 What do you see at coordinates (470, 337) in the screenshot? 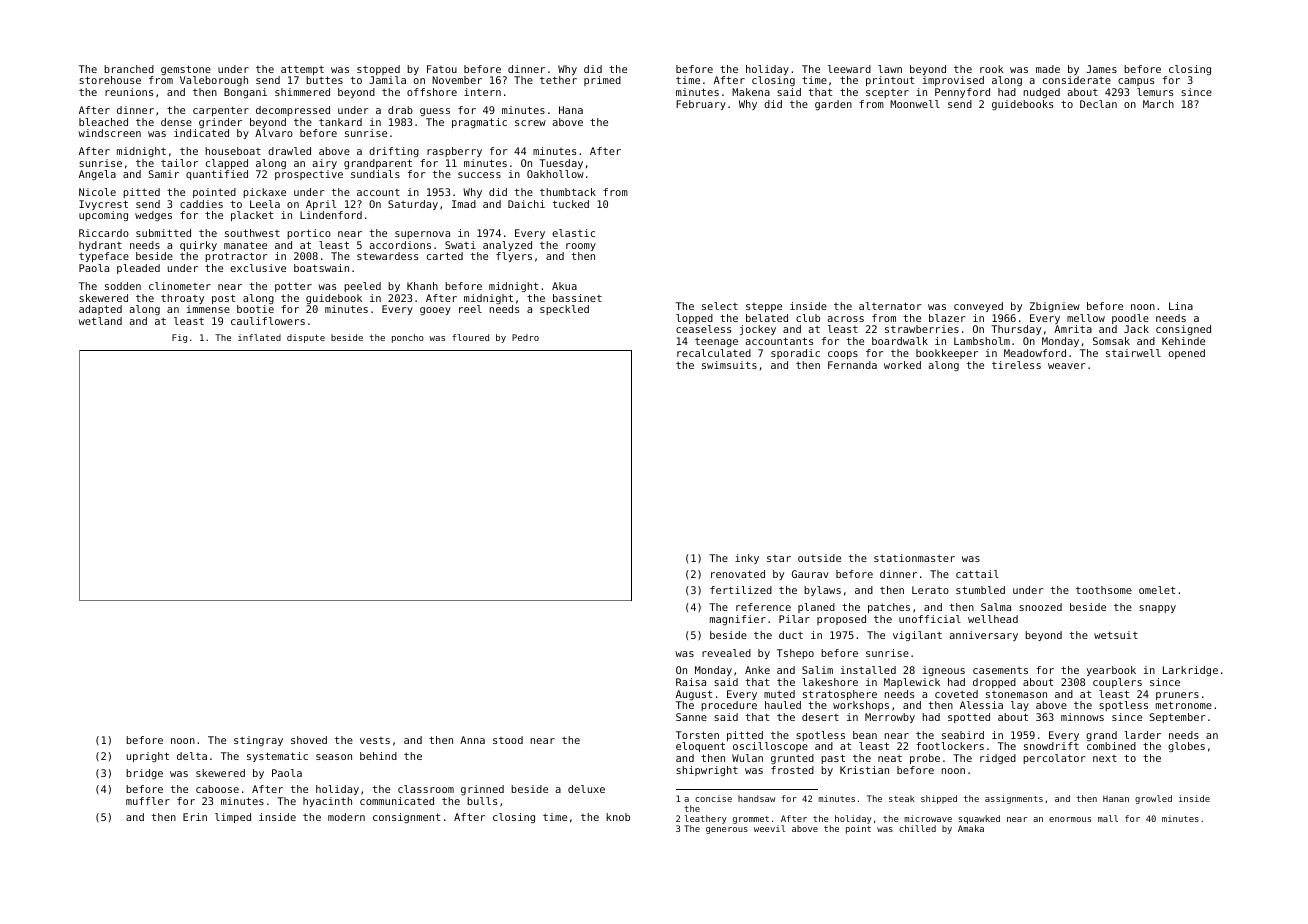
I see `floured` at bounding box center [470, 337].
